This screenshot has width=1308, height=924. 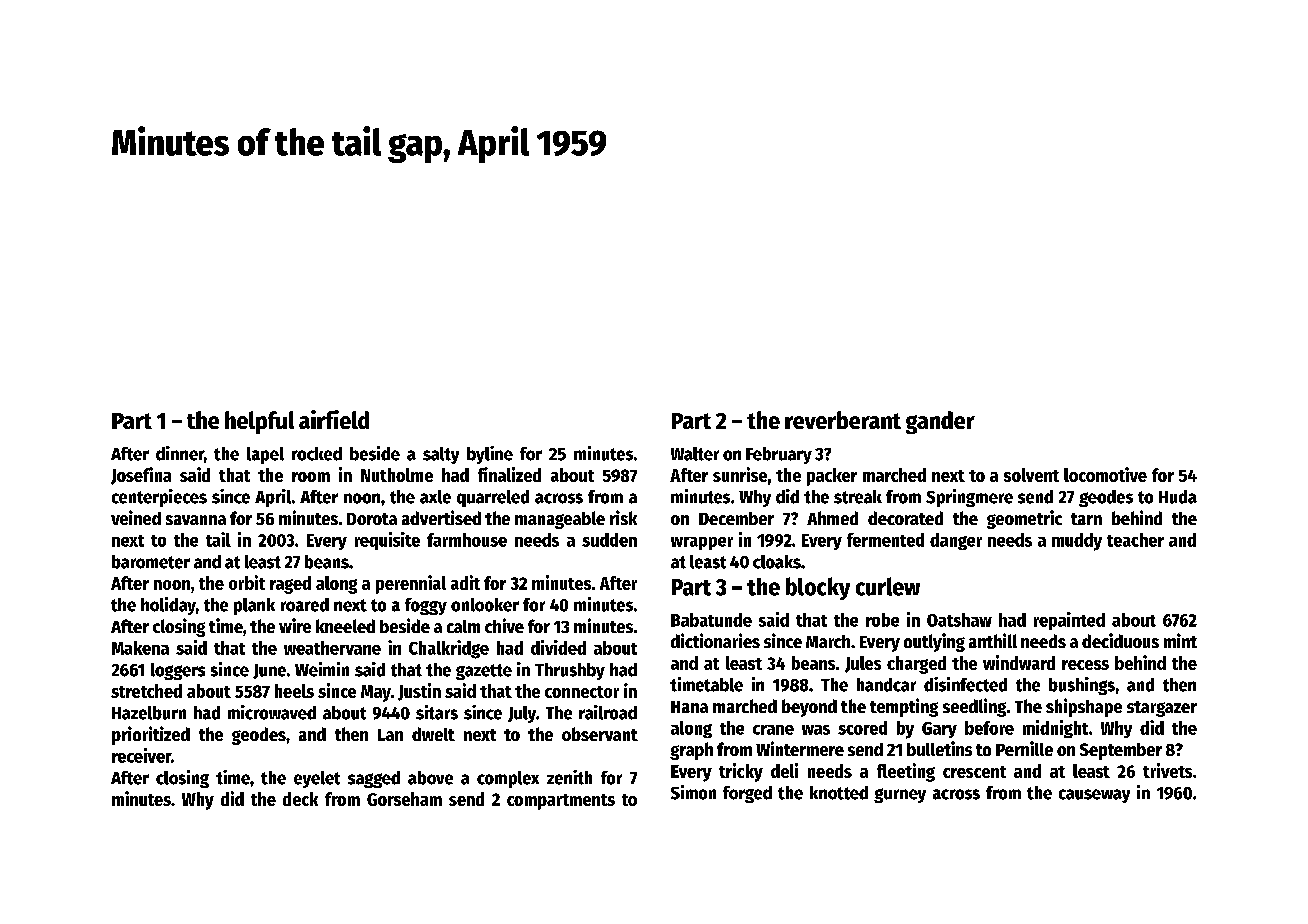 I want to click on shipshape, so click(x=1084, y=707).
